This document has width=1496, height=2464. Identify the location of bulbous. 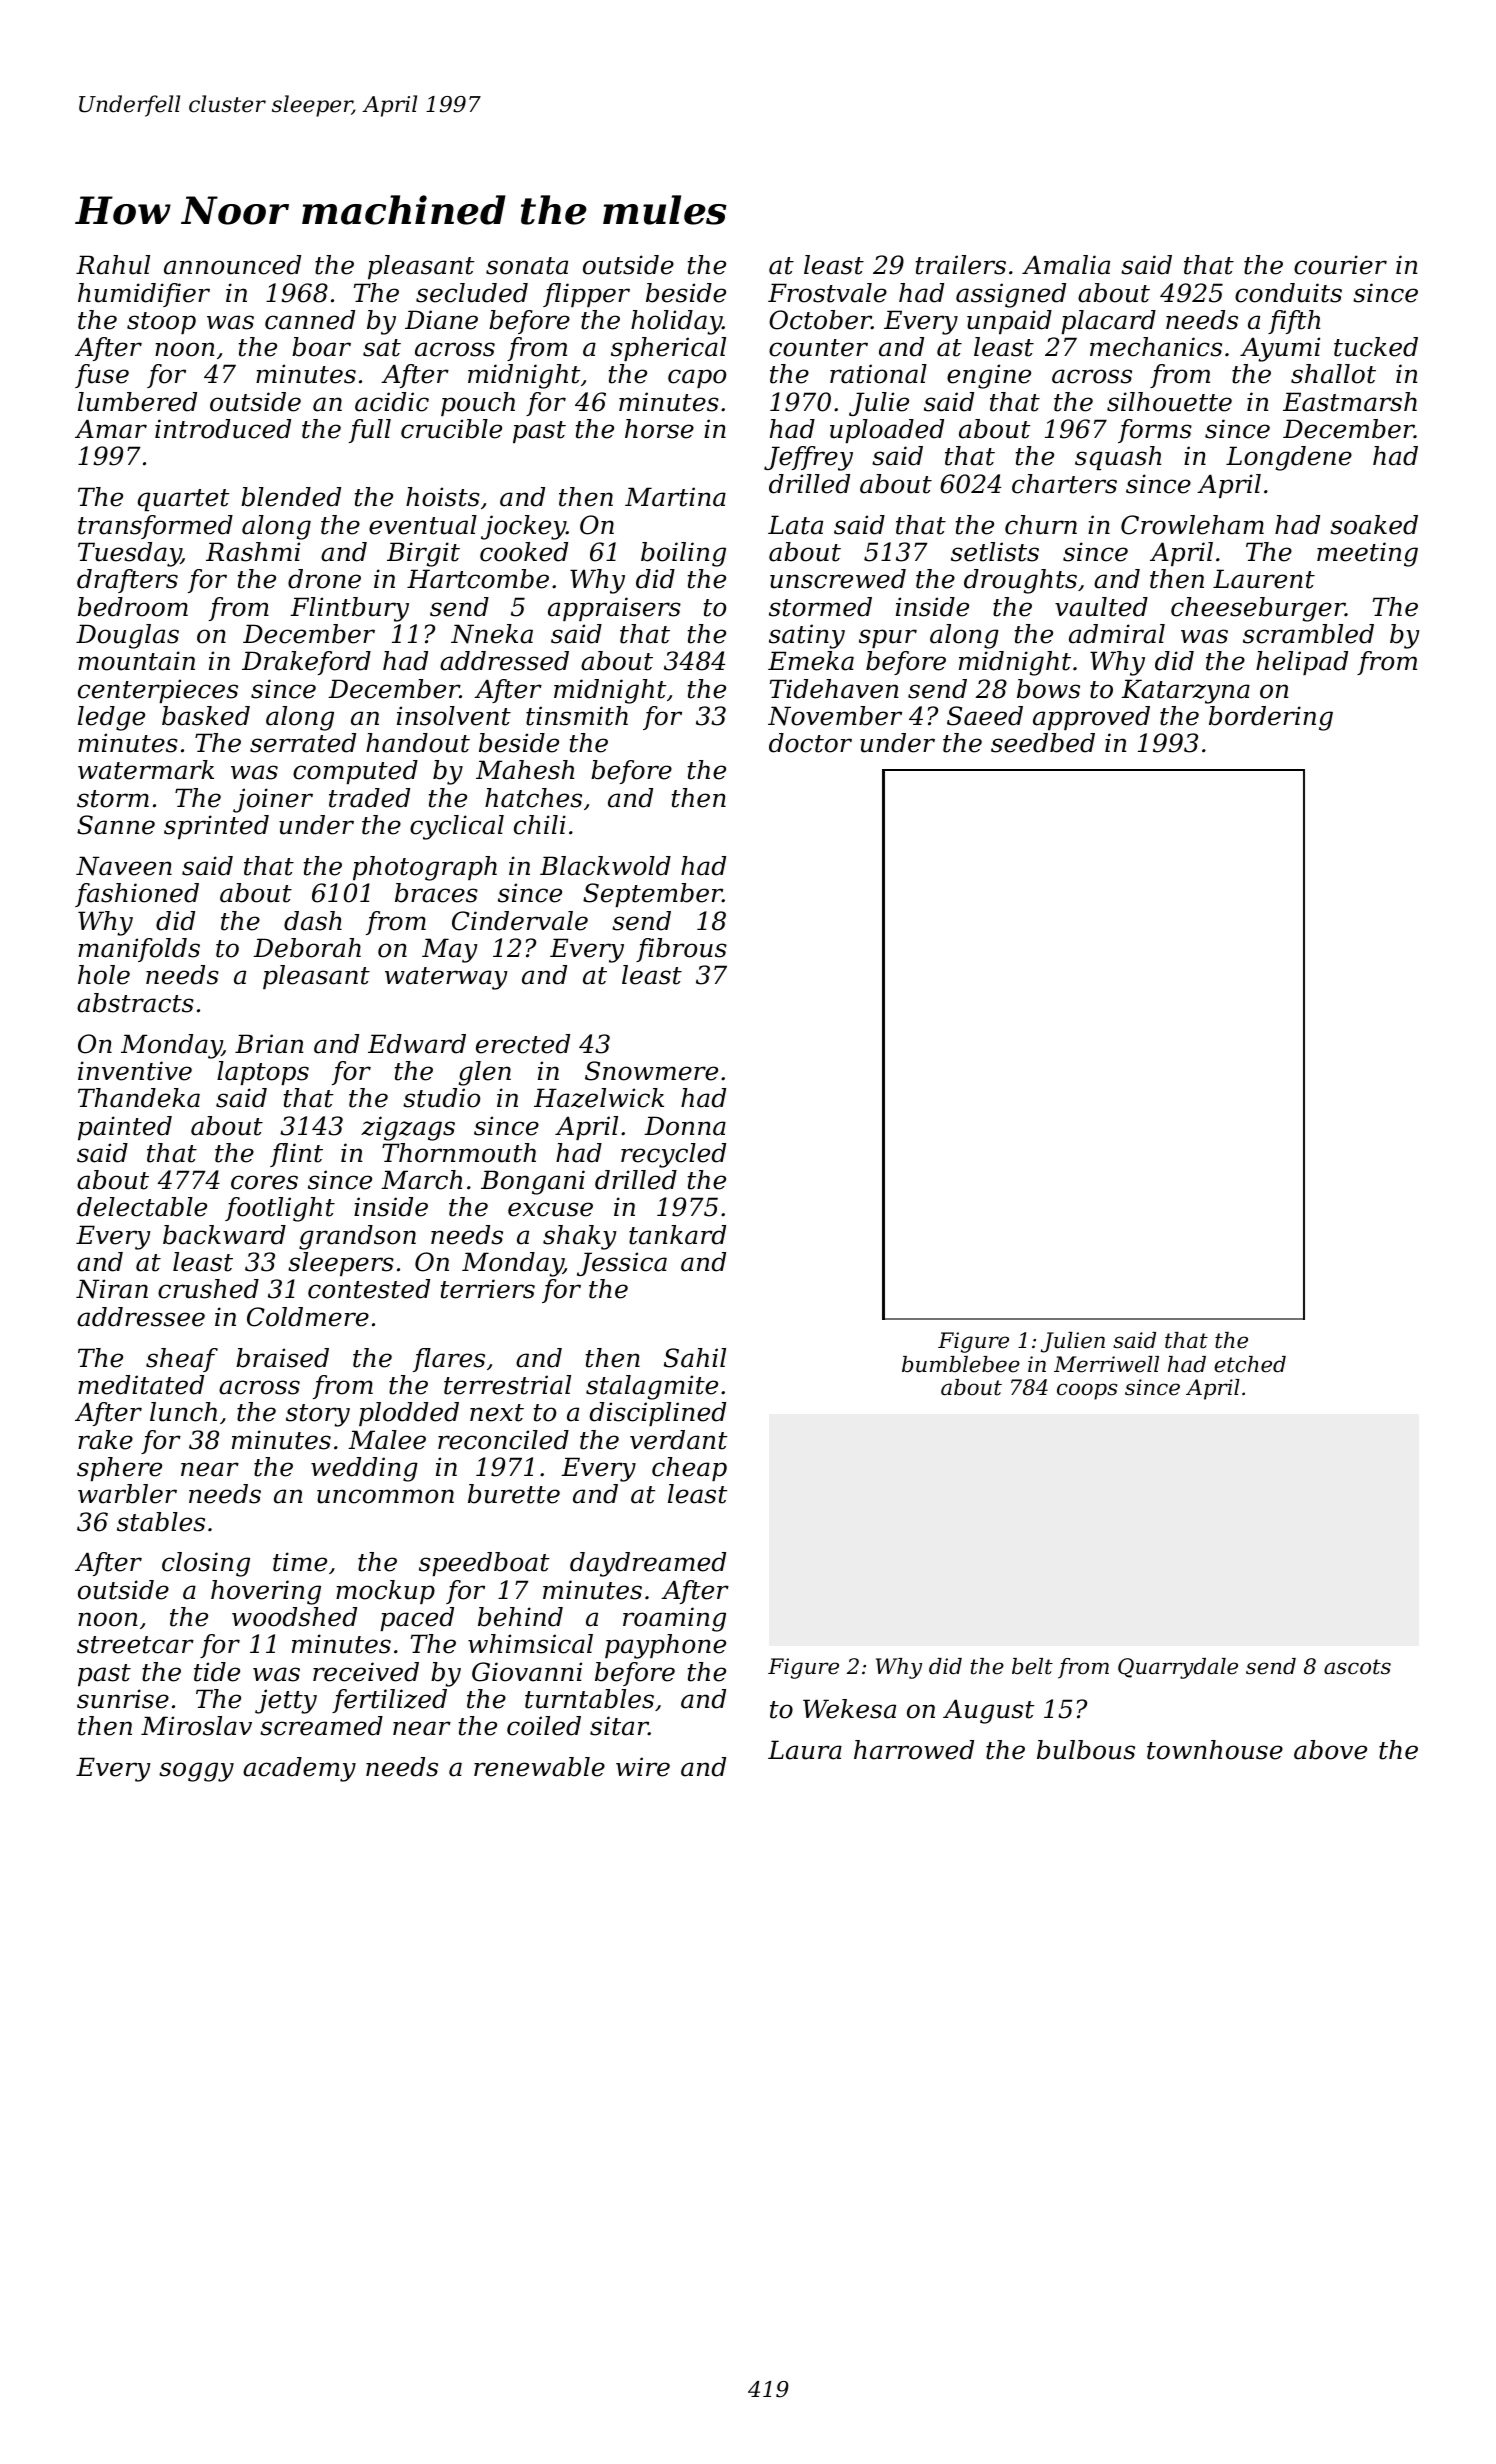
(1086, 1750).
